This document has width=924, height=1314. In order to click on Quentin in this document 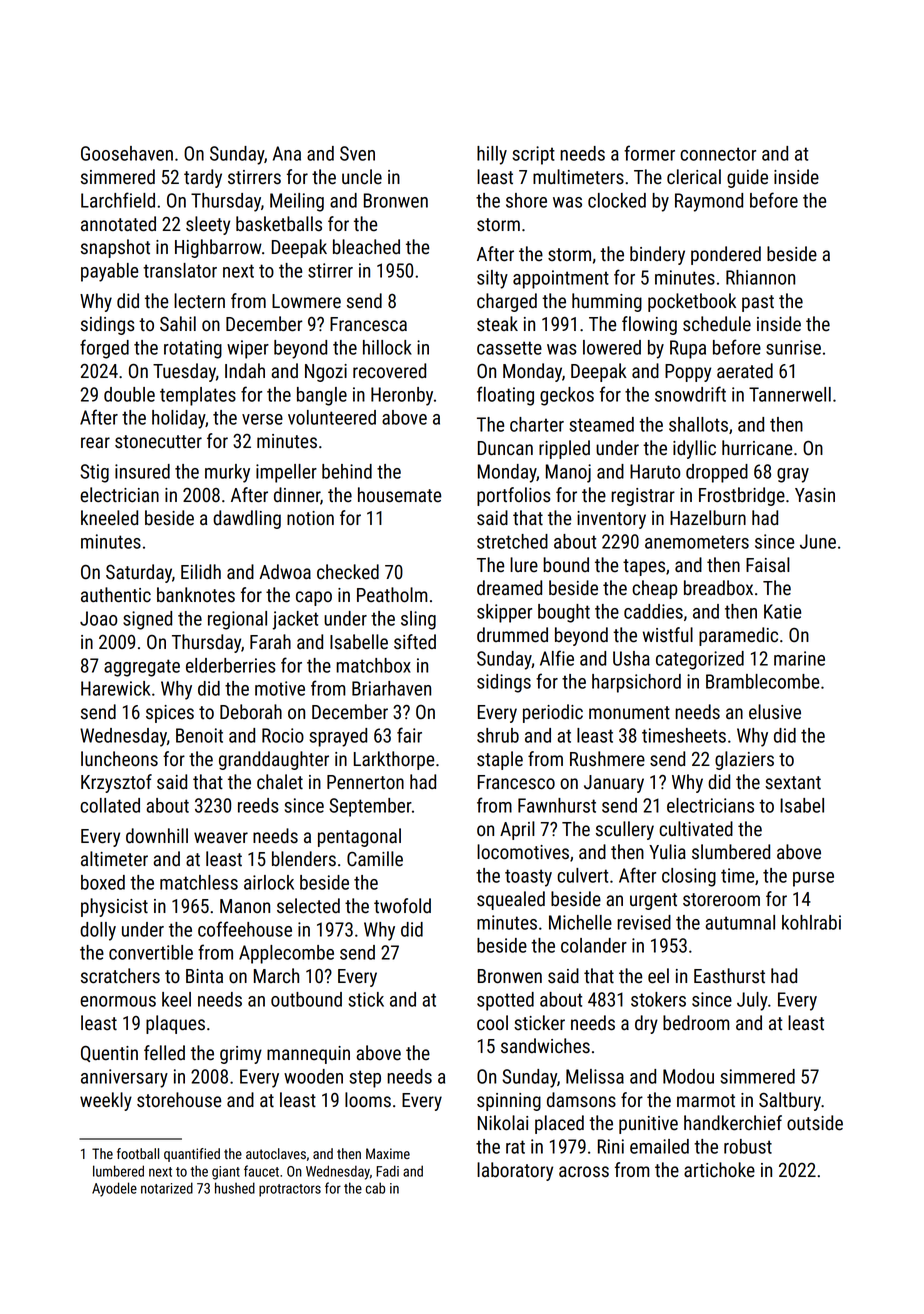, I will do `click(109, 1053)`.
